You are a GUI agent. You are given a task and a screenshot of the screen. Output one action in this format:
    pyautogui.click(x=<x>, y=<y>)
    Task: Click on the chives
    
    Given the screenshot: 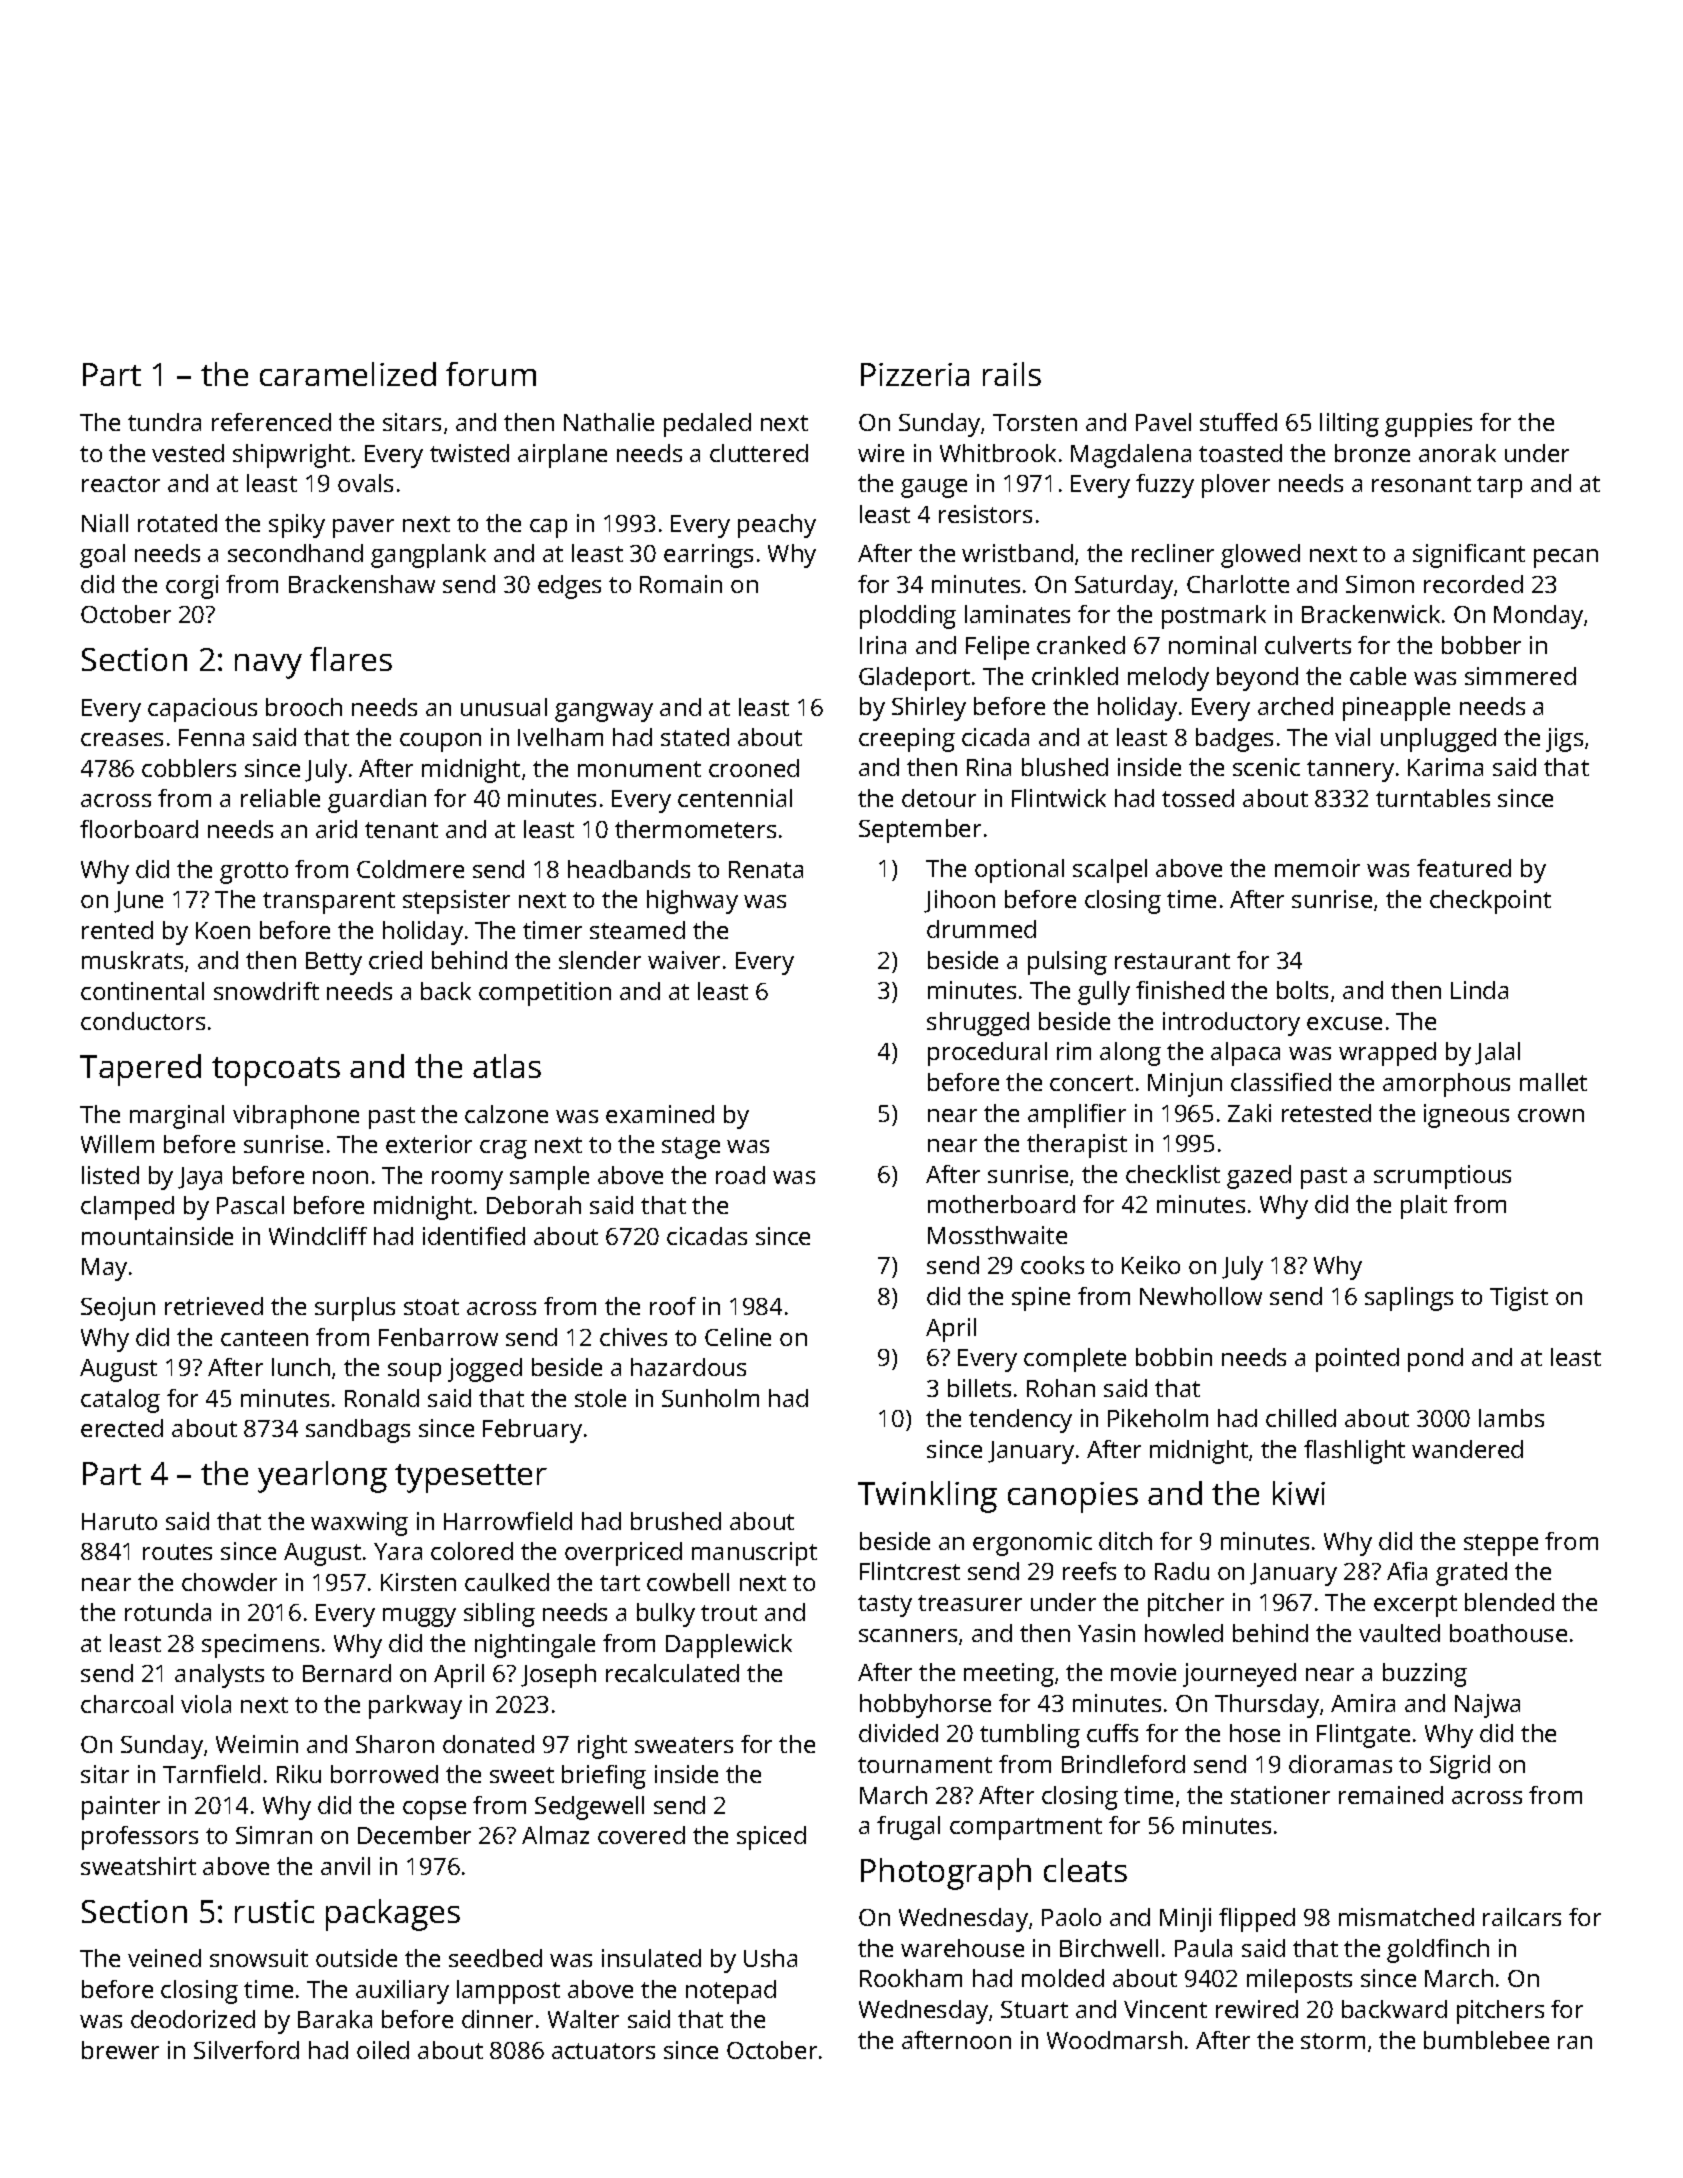 What is the action you would take?
    pyautogui.click(x=633, y=1337)
